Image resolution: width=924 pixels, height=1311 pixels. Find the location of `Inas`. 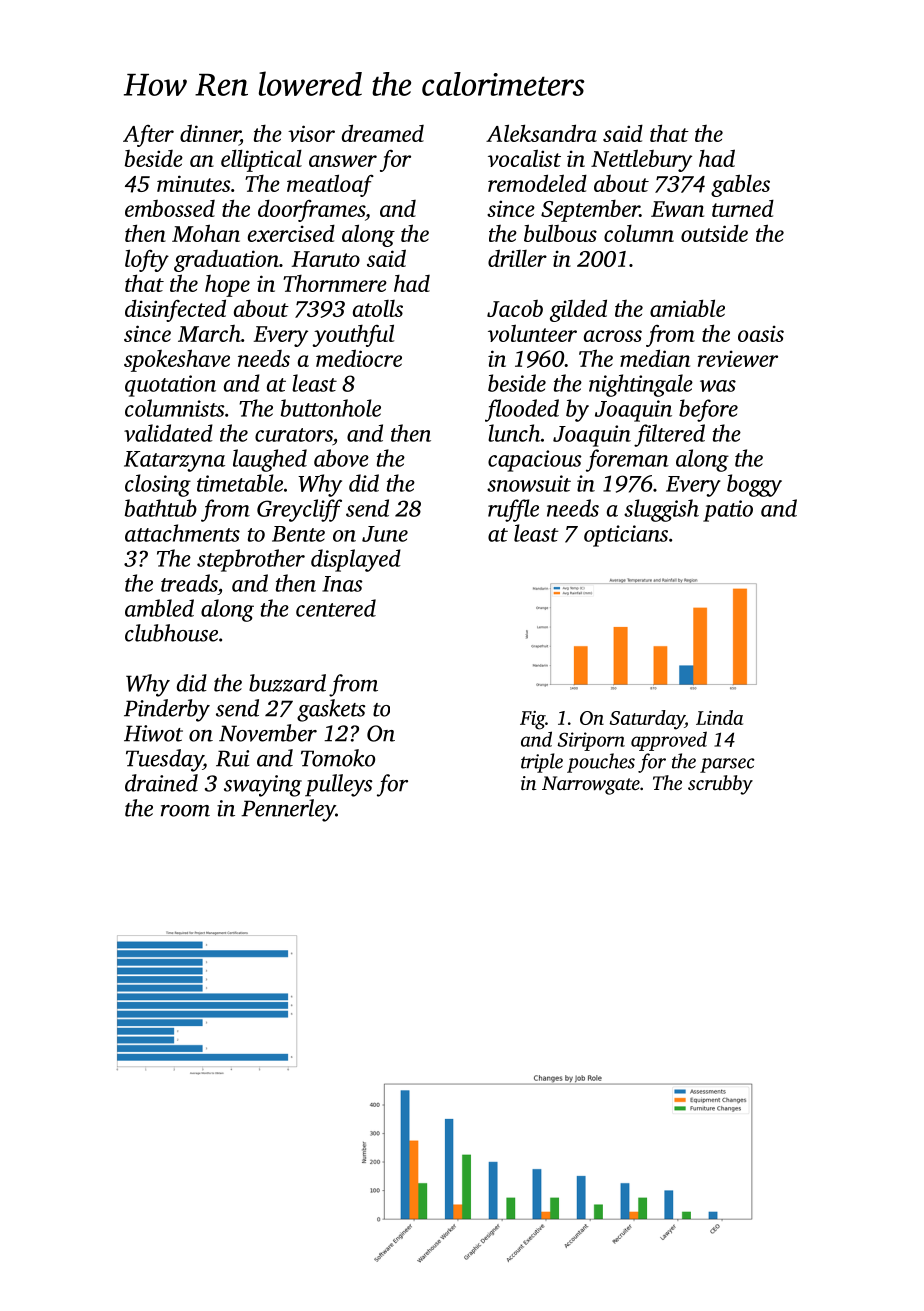

Inas is located at coordinates (342, 584).
